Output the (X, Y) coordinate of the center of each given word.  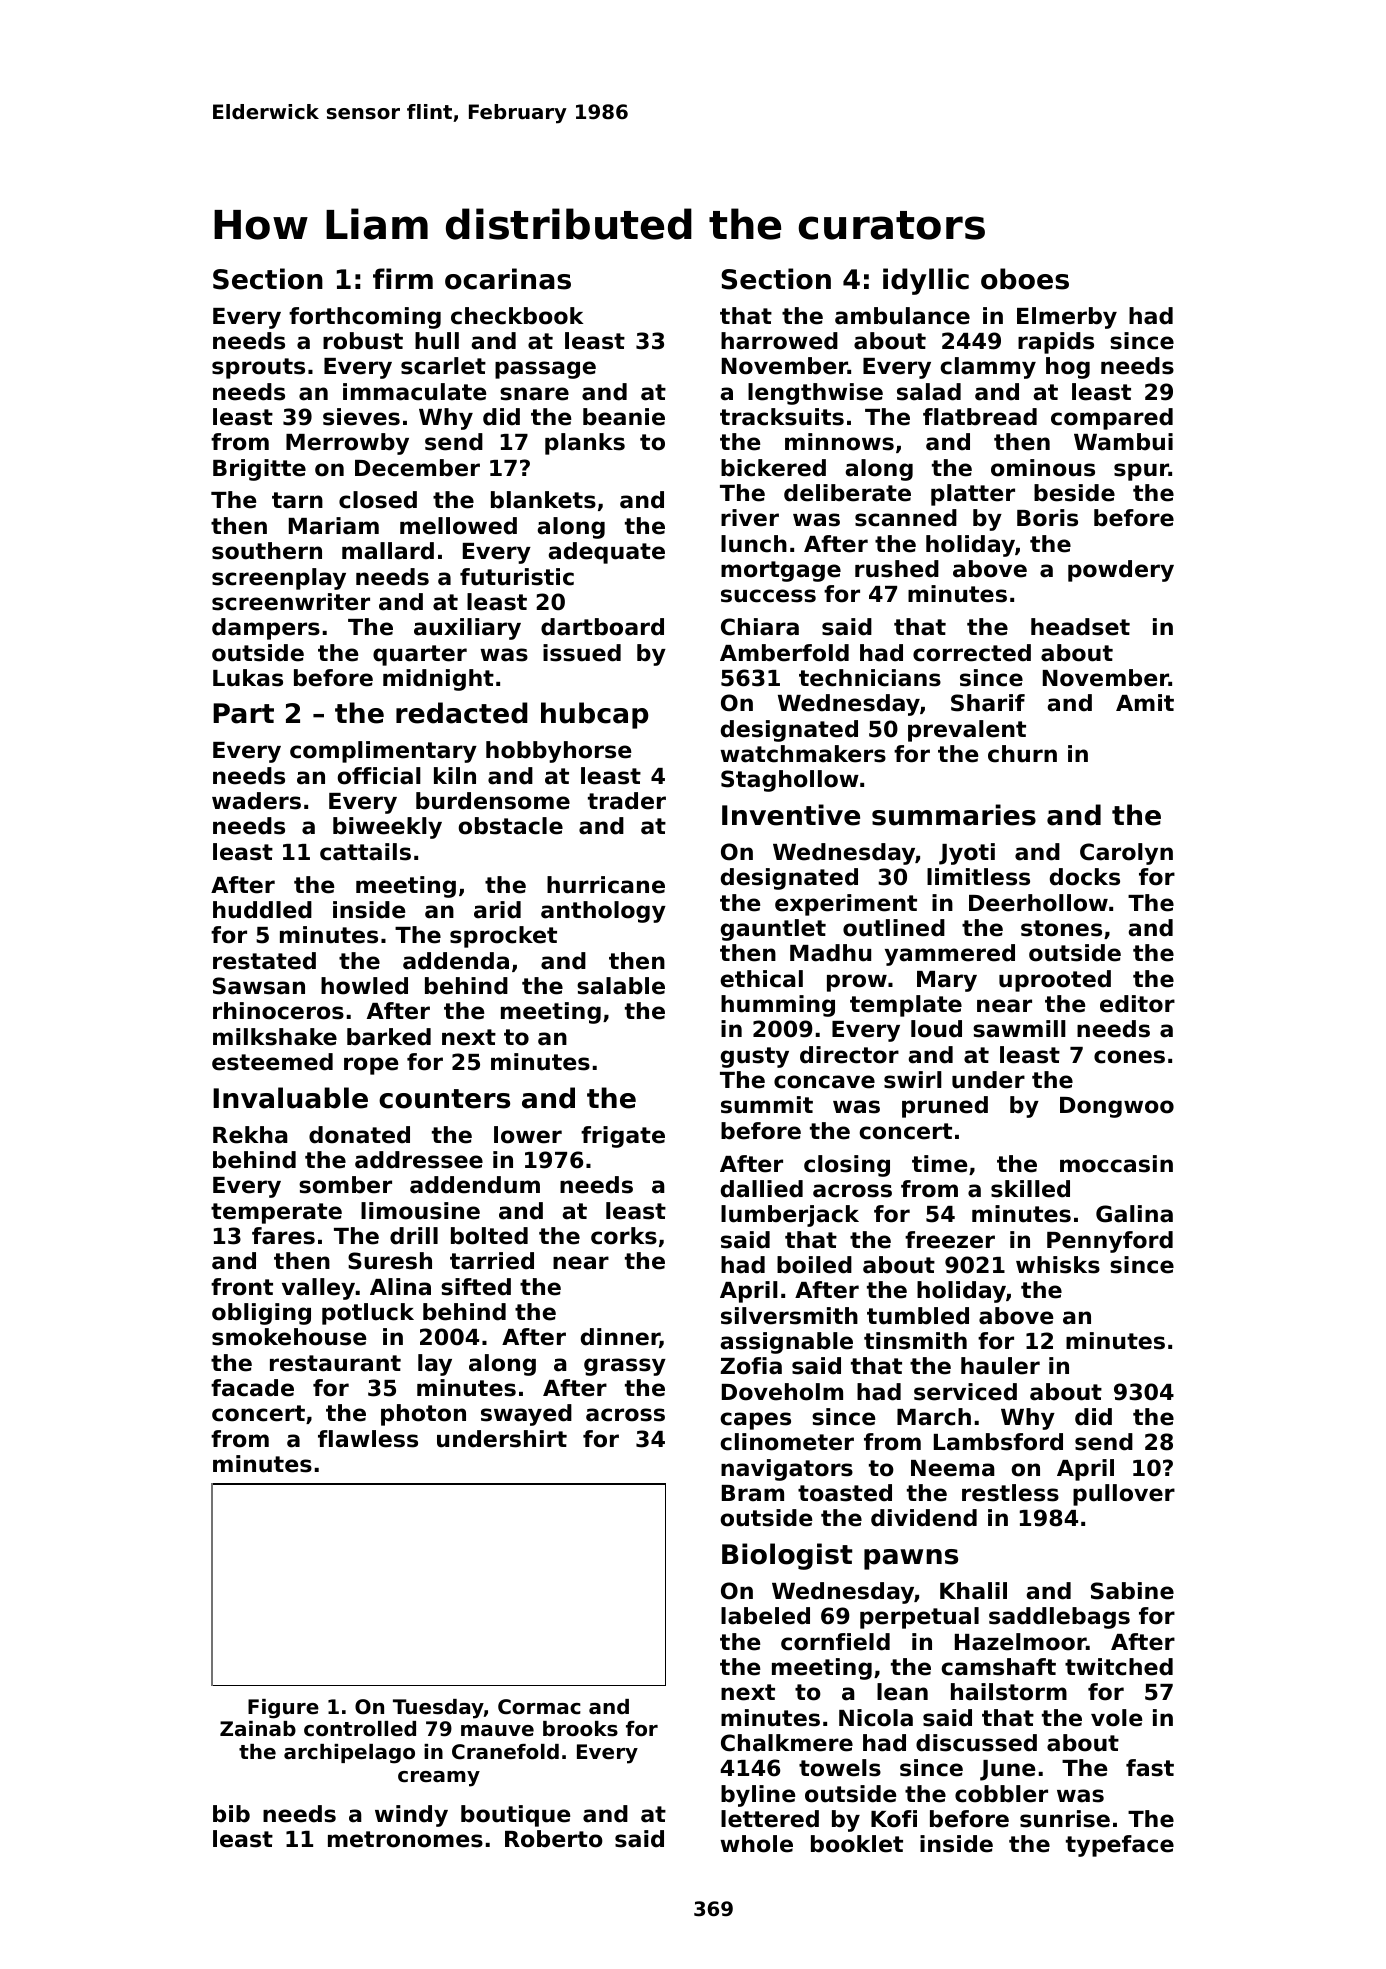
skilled (1030, 1189)
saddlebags (1059, 1618)
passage (545, 370)
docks (1085, 877)
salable (621, 986)
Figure (283, 1709)
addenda (456, 961)
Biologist (787, 1556)
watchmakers (803, 754)
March (934, 1417)
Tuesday (438, 1709)
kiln (455, 775)
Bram (753, 1493)
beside (1074, 493)
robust (363, 341)
